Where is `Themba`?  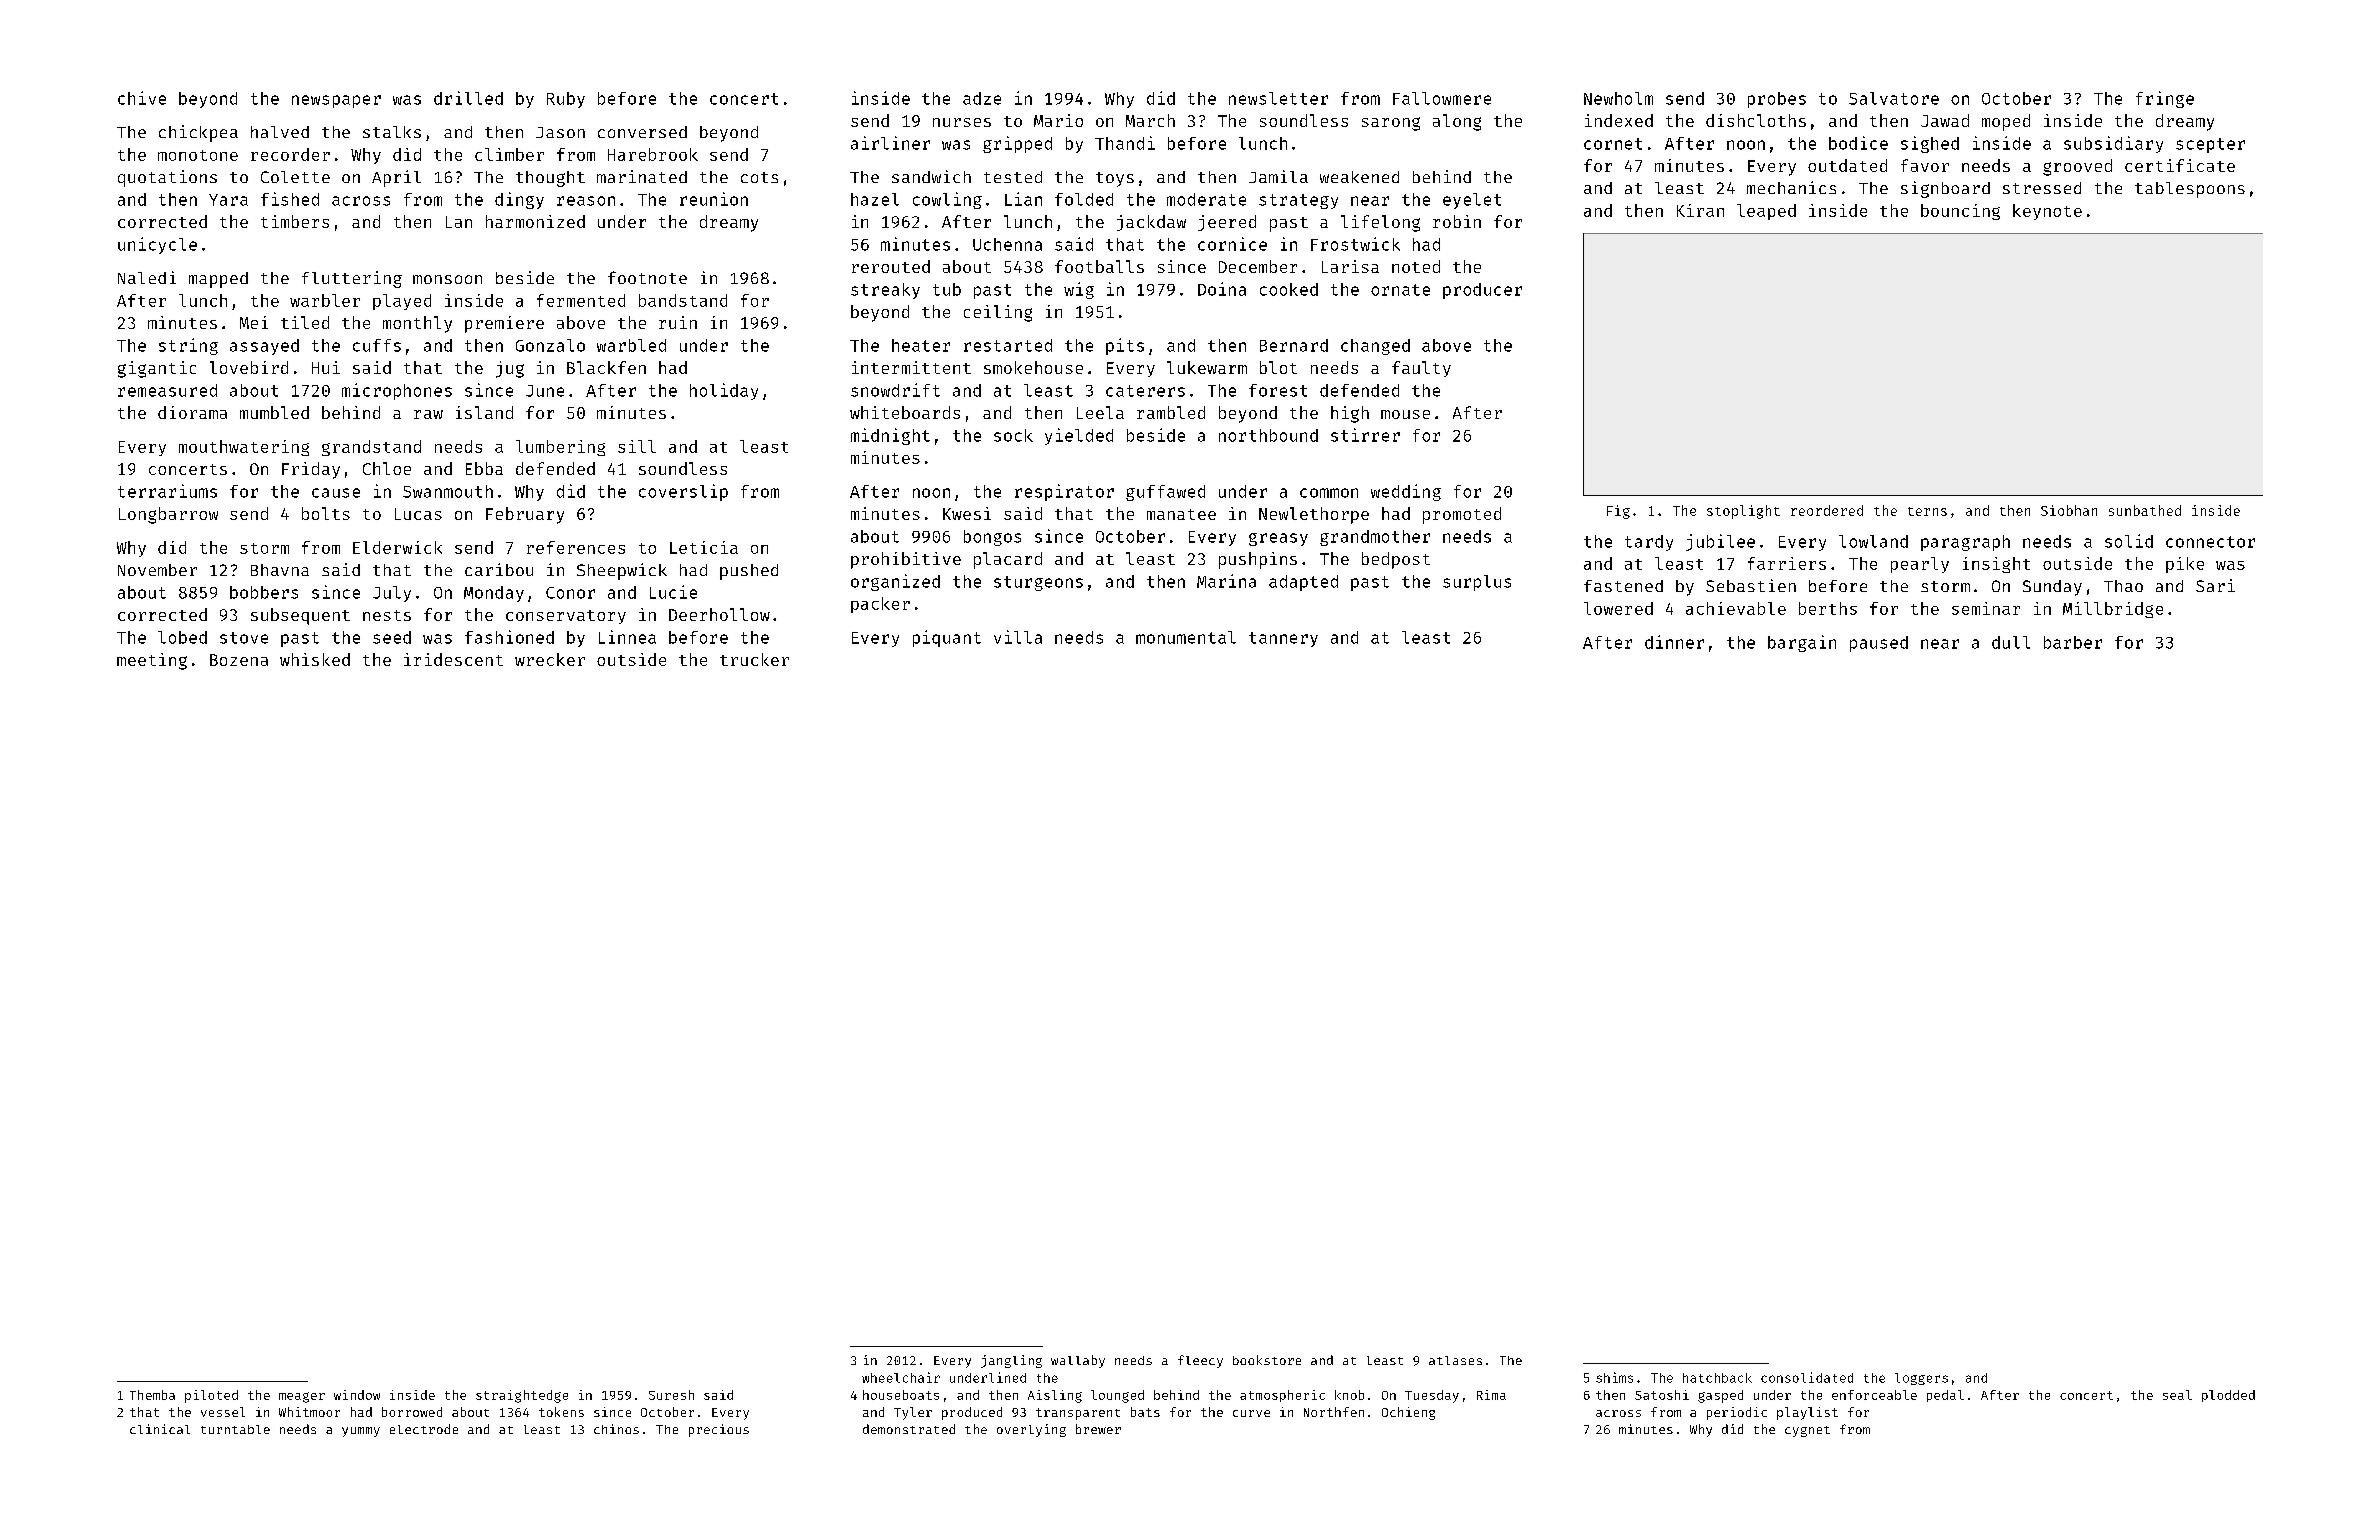
Themba is located at coordinates (152, 1395).
